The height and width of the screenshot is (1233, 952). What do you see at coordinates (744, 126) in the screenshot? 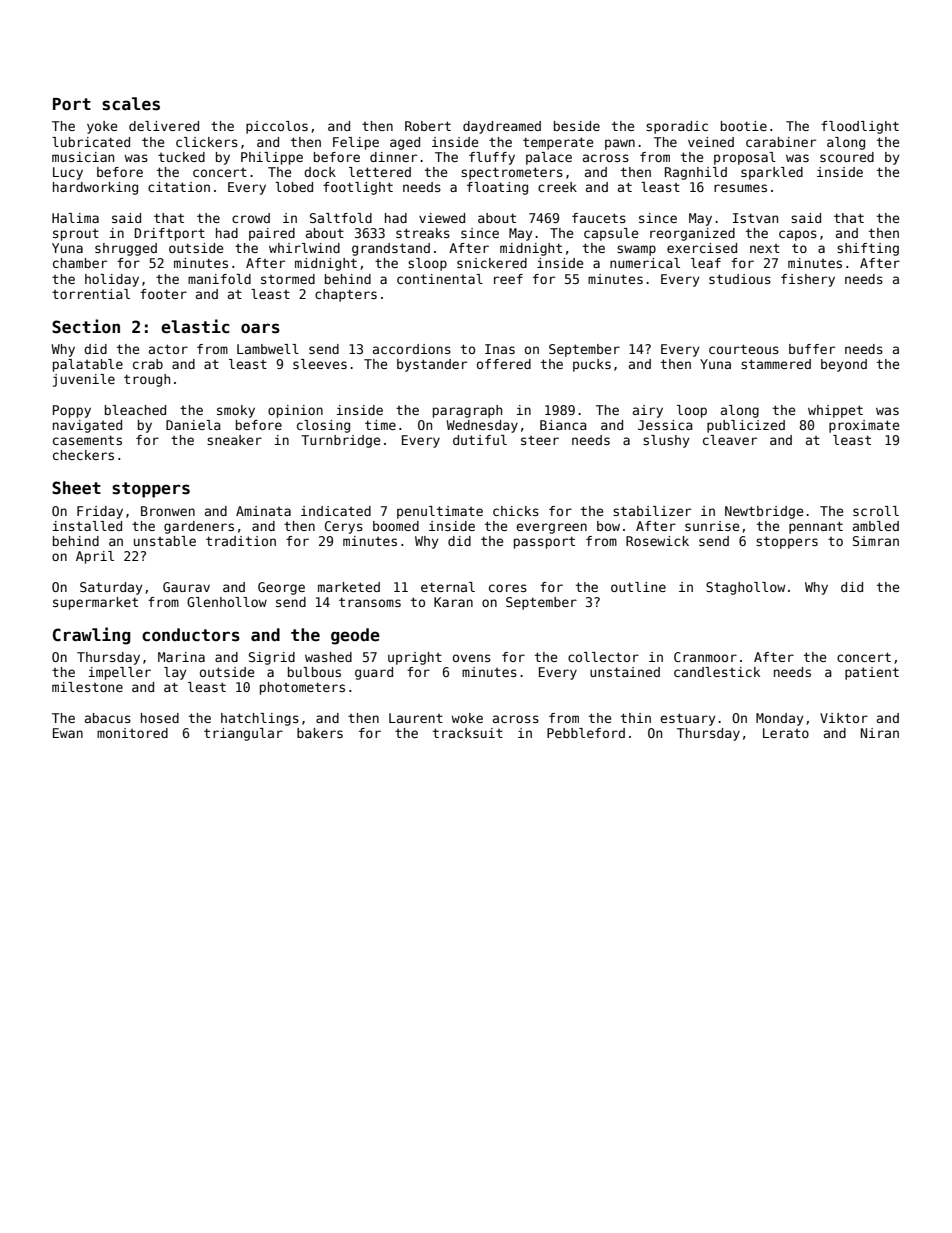
I see `bootie` at bounding box center [744, 126].
